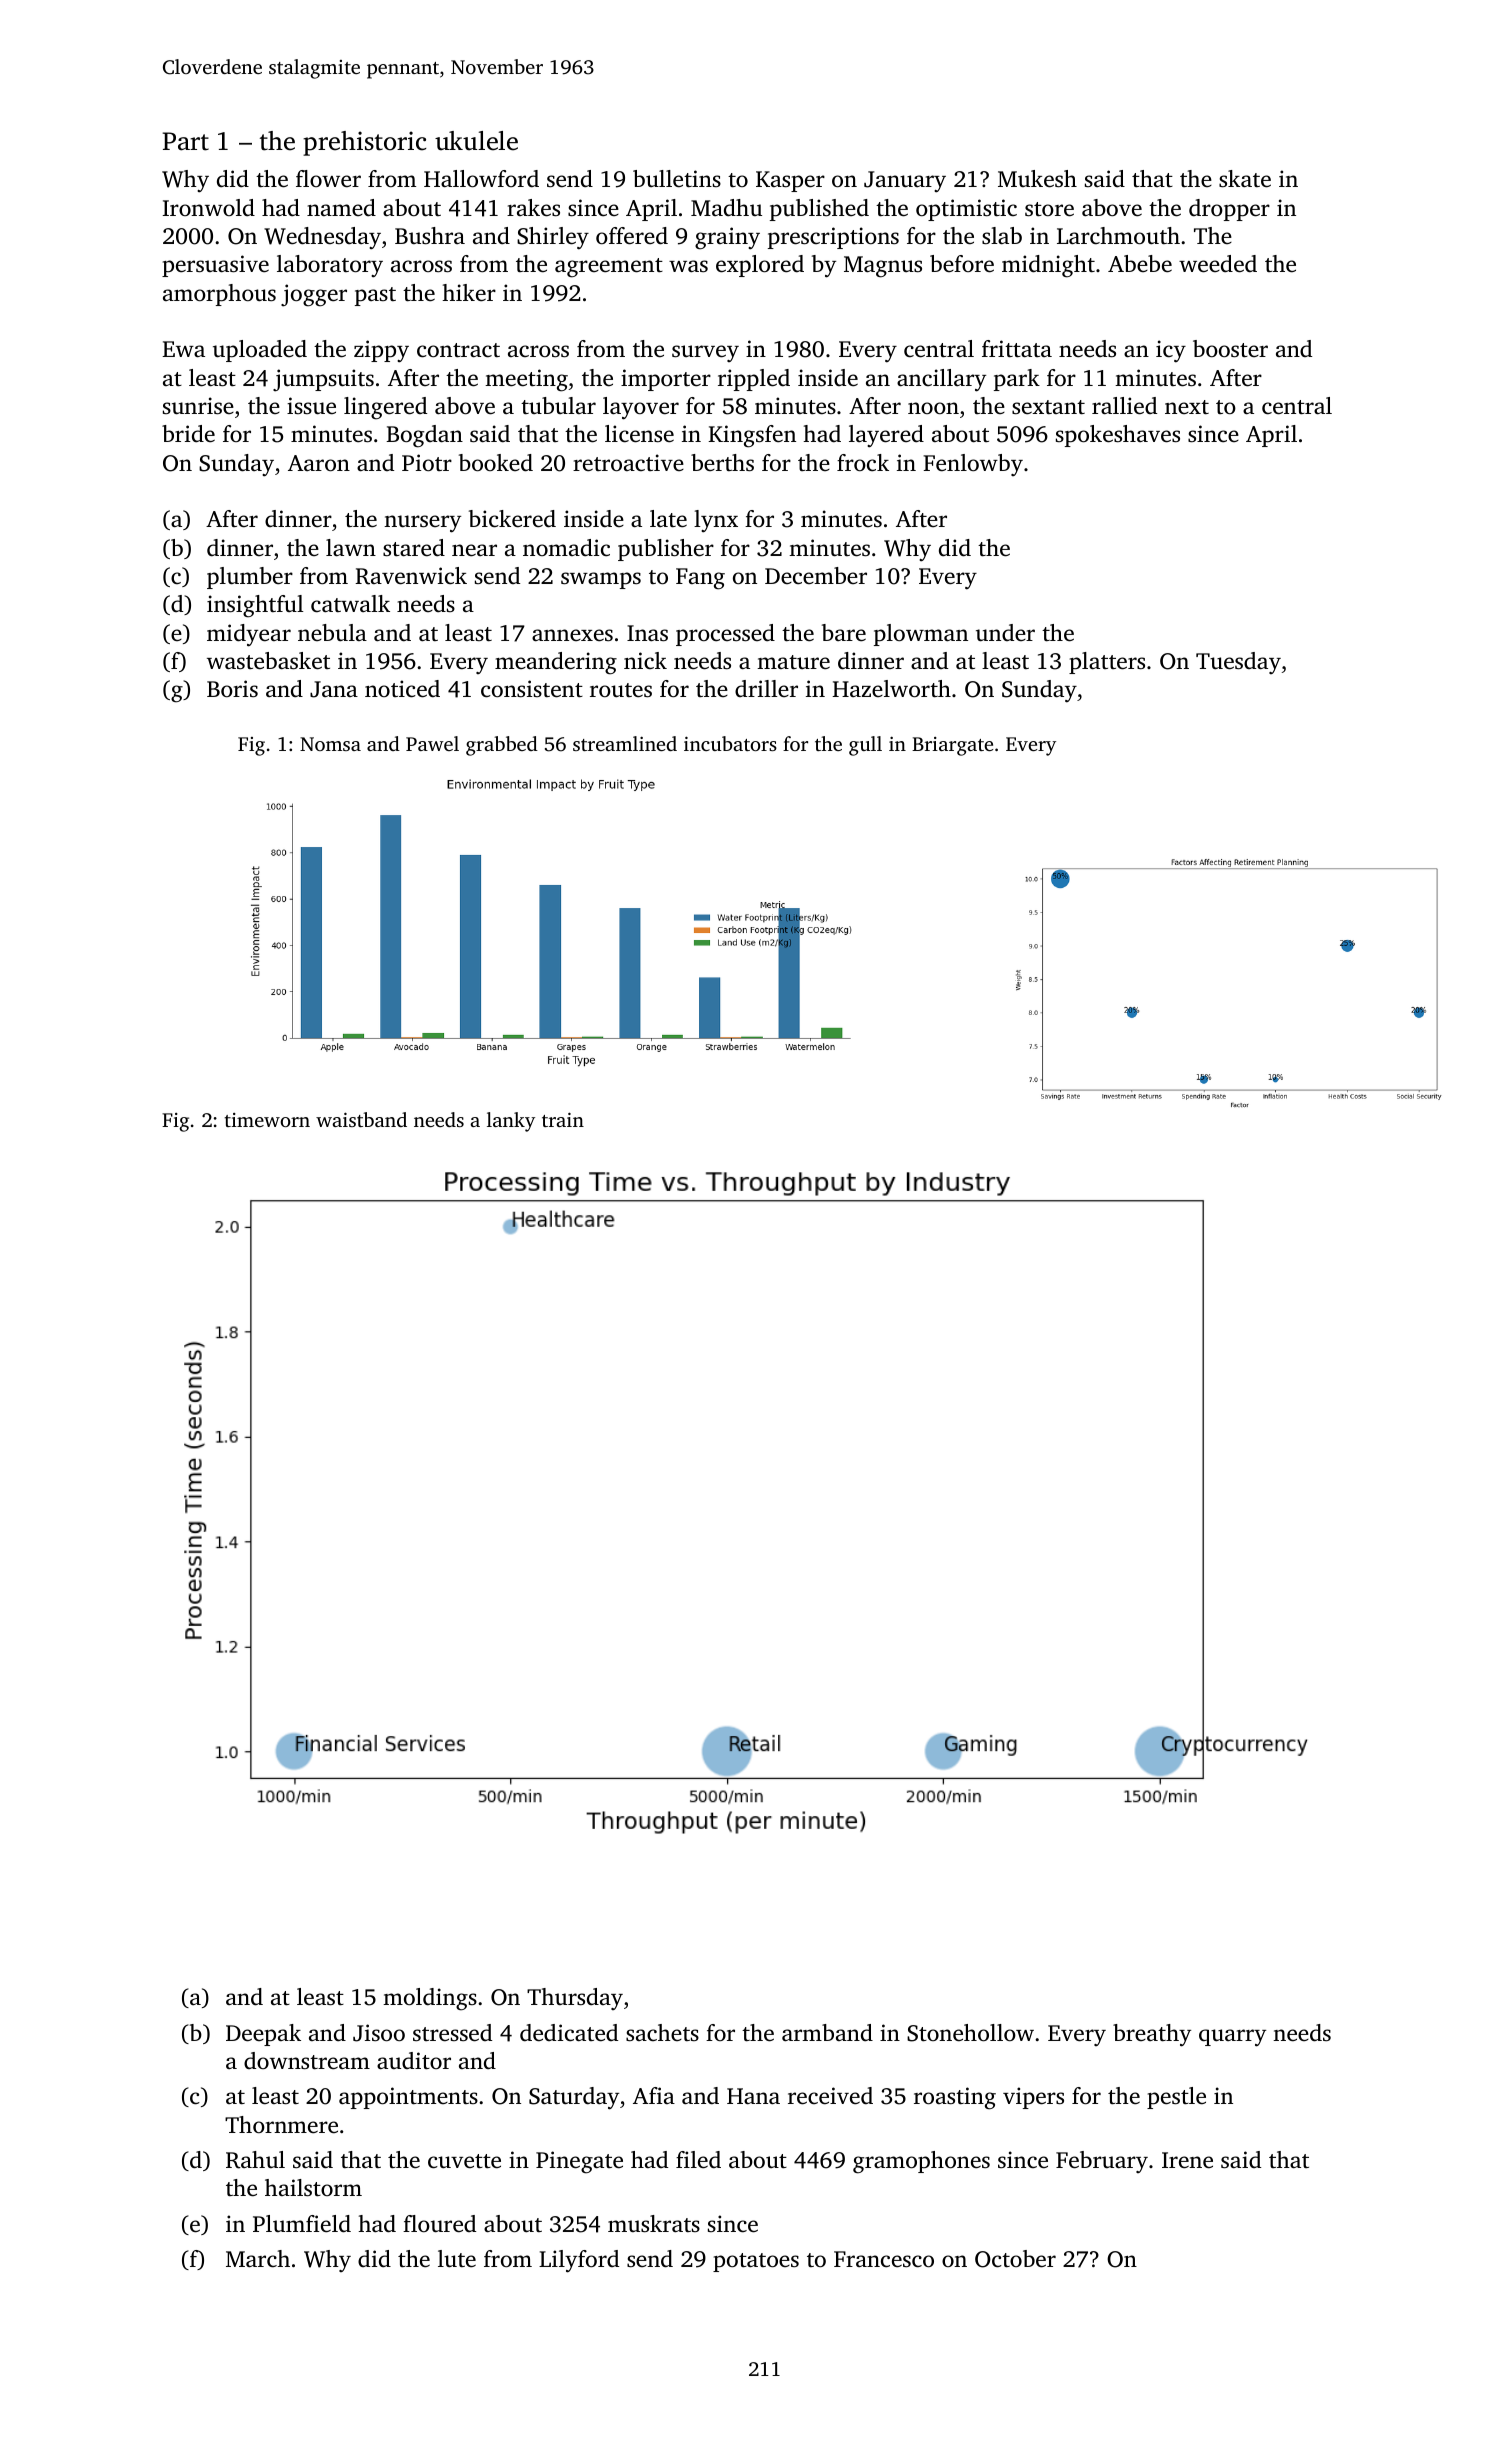 This image has height=2464, width=1496. What do you see at coordinates (361, 1119) in the image?
I see `waistband` at bounding box center [361, 1119].
